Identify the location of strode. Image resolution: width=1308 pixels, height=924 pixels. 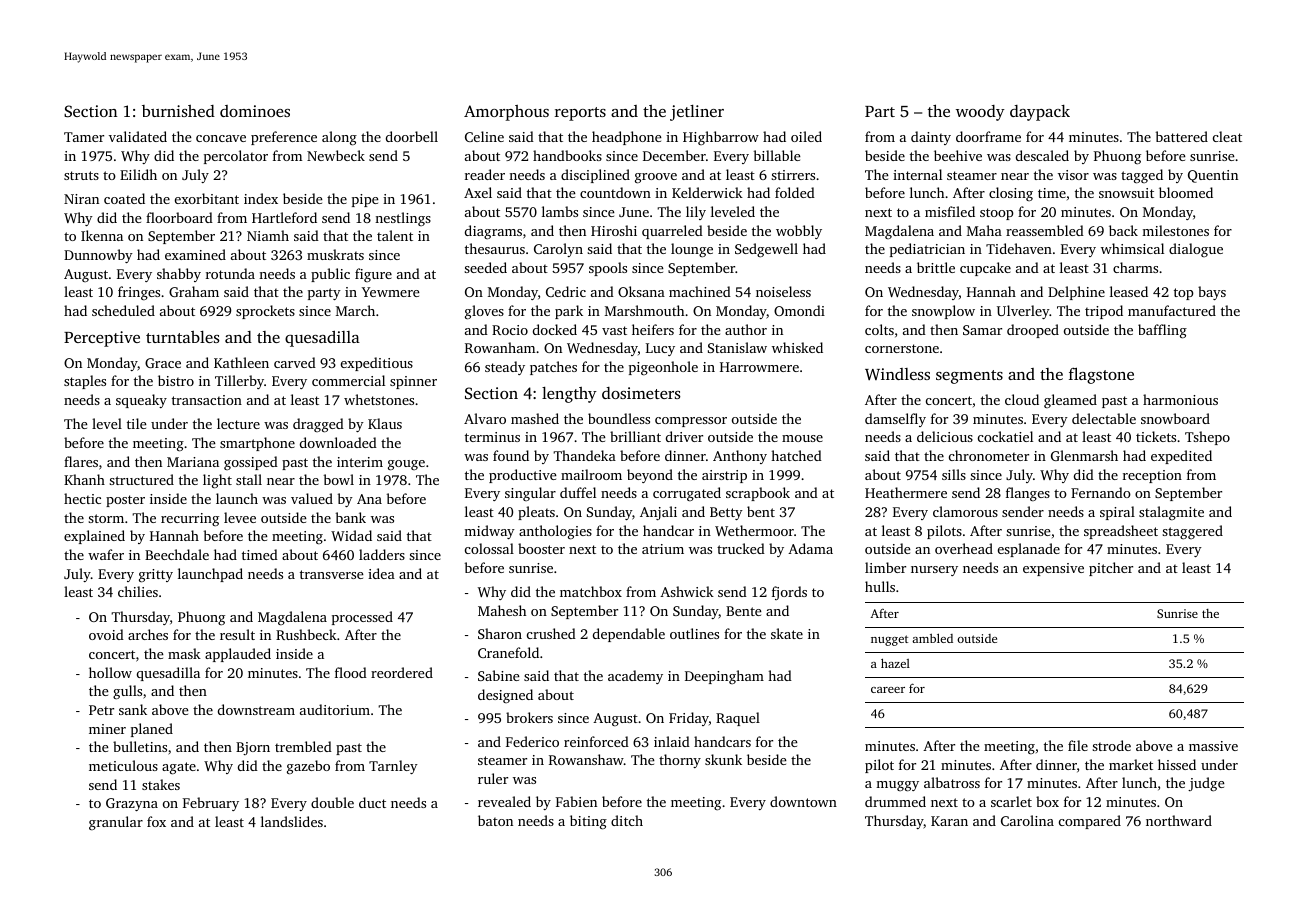
(1111, 745).
